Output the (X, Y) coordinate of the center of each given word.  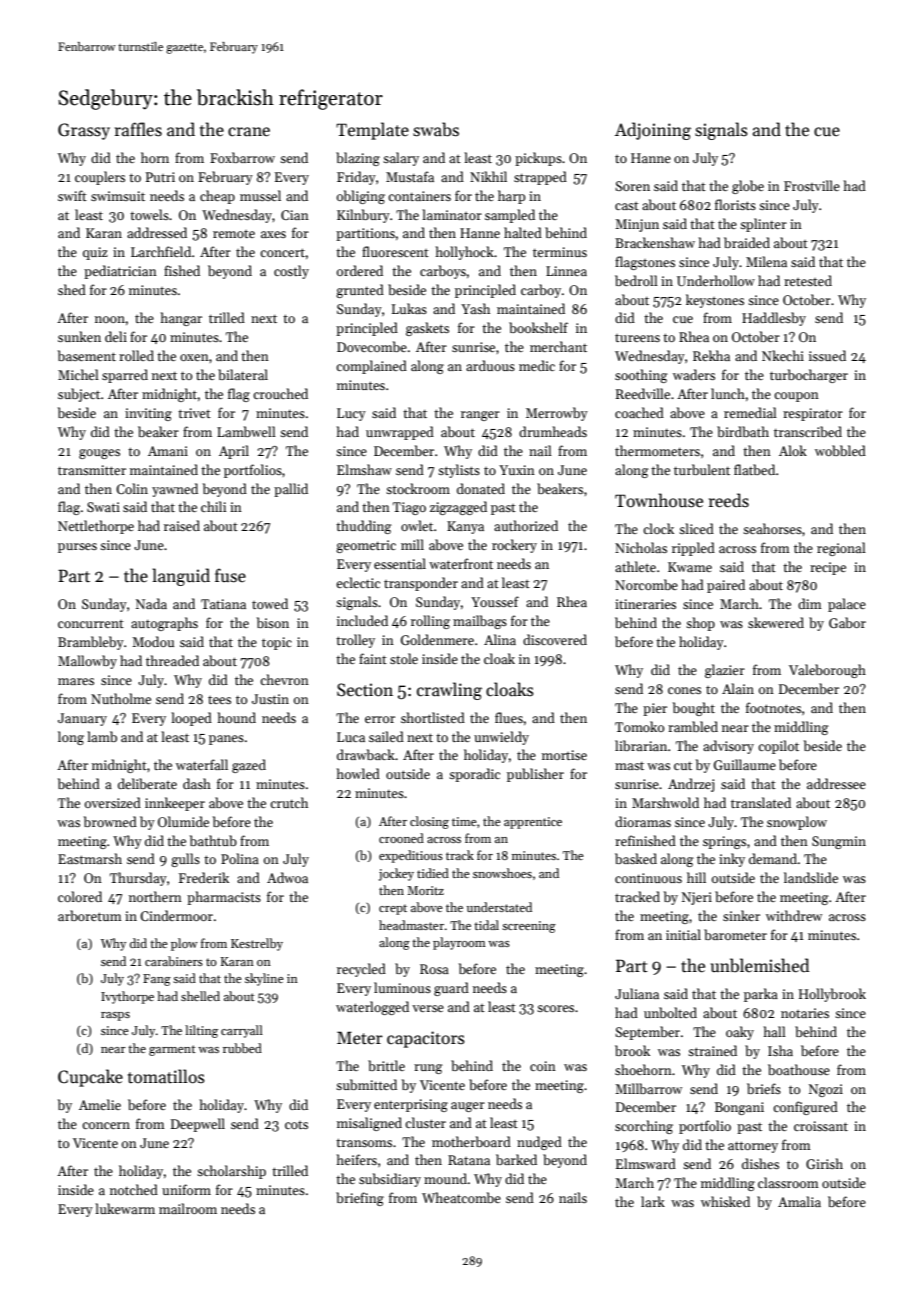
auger (468, 1107)
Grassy (84, 131)
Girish (824, 1163)
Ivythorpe (127, 997)
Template (372, 131)
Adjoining (653, 131)
